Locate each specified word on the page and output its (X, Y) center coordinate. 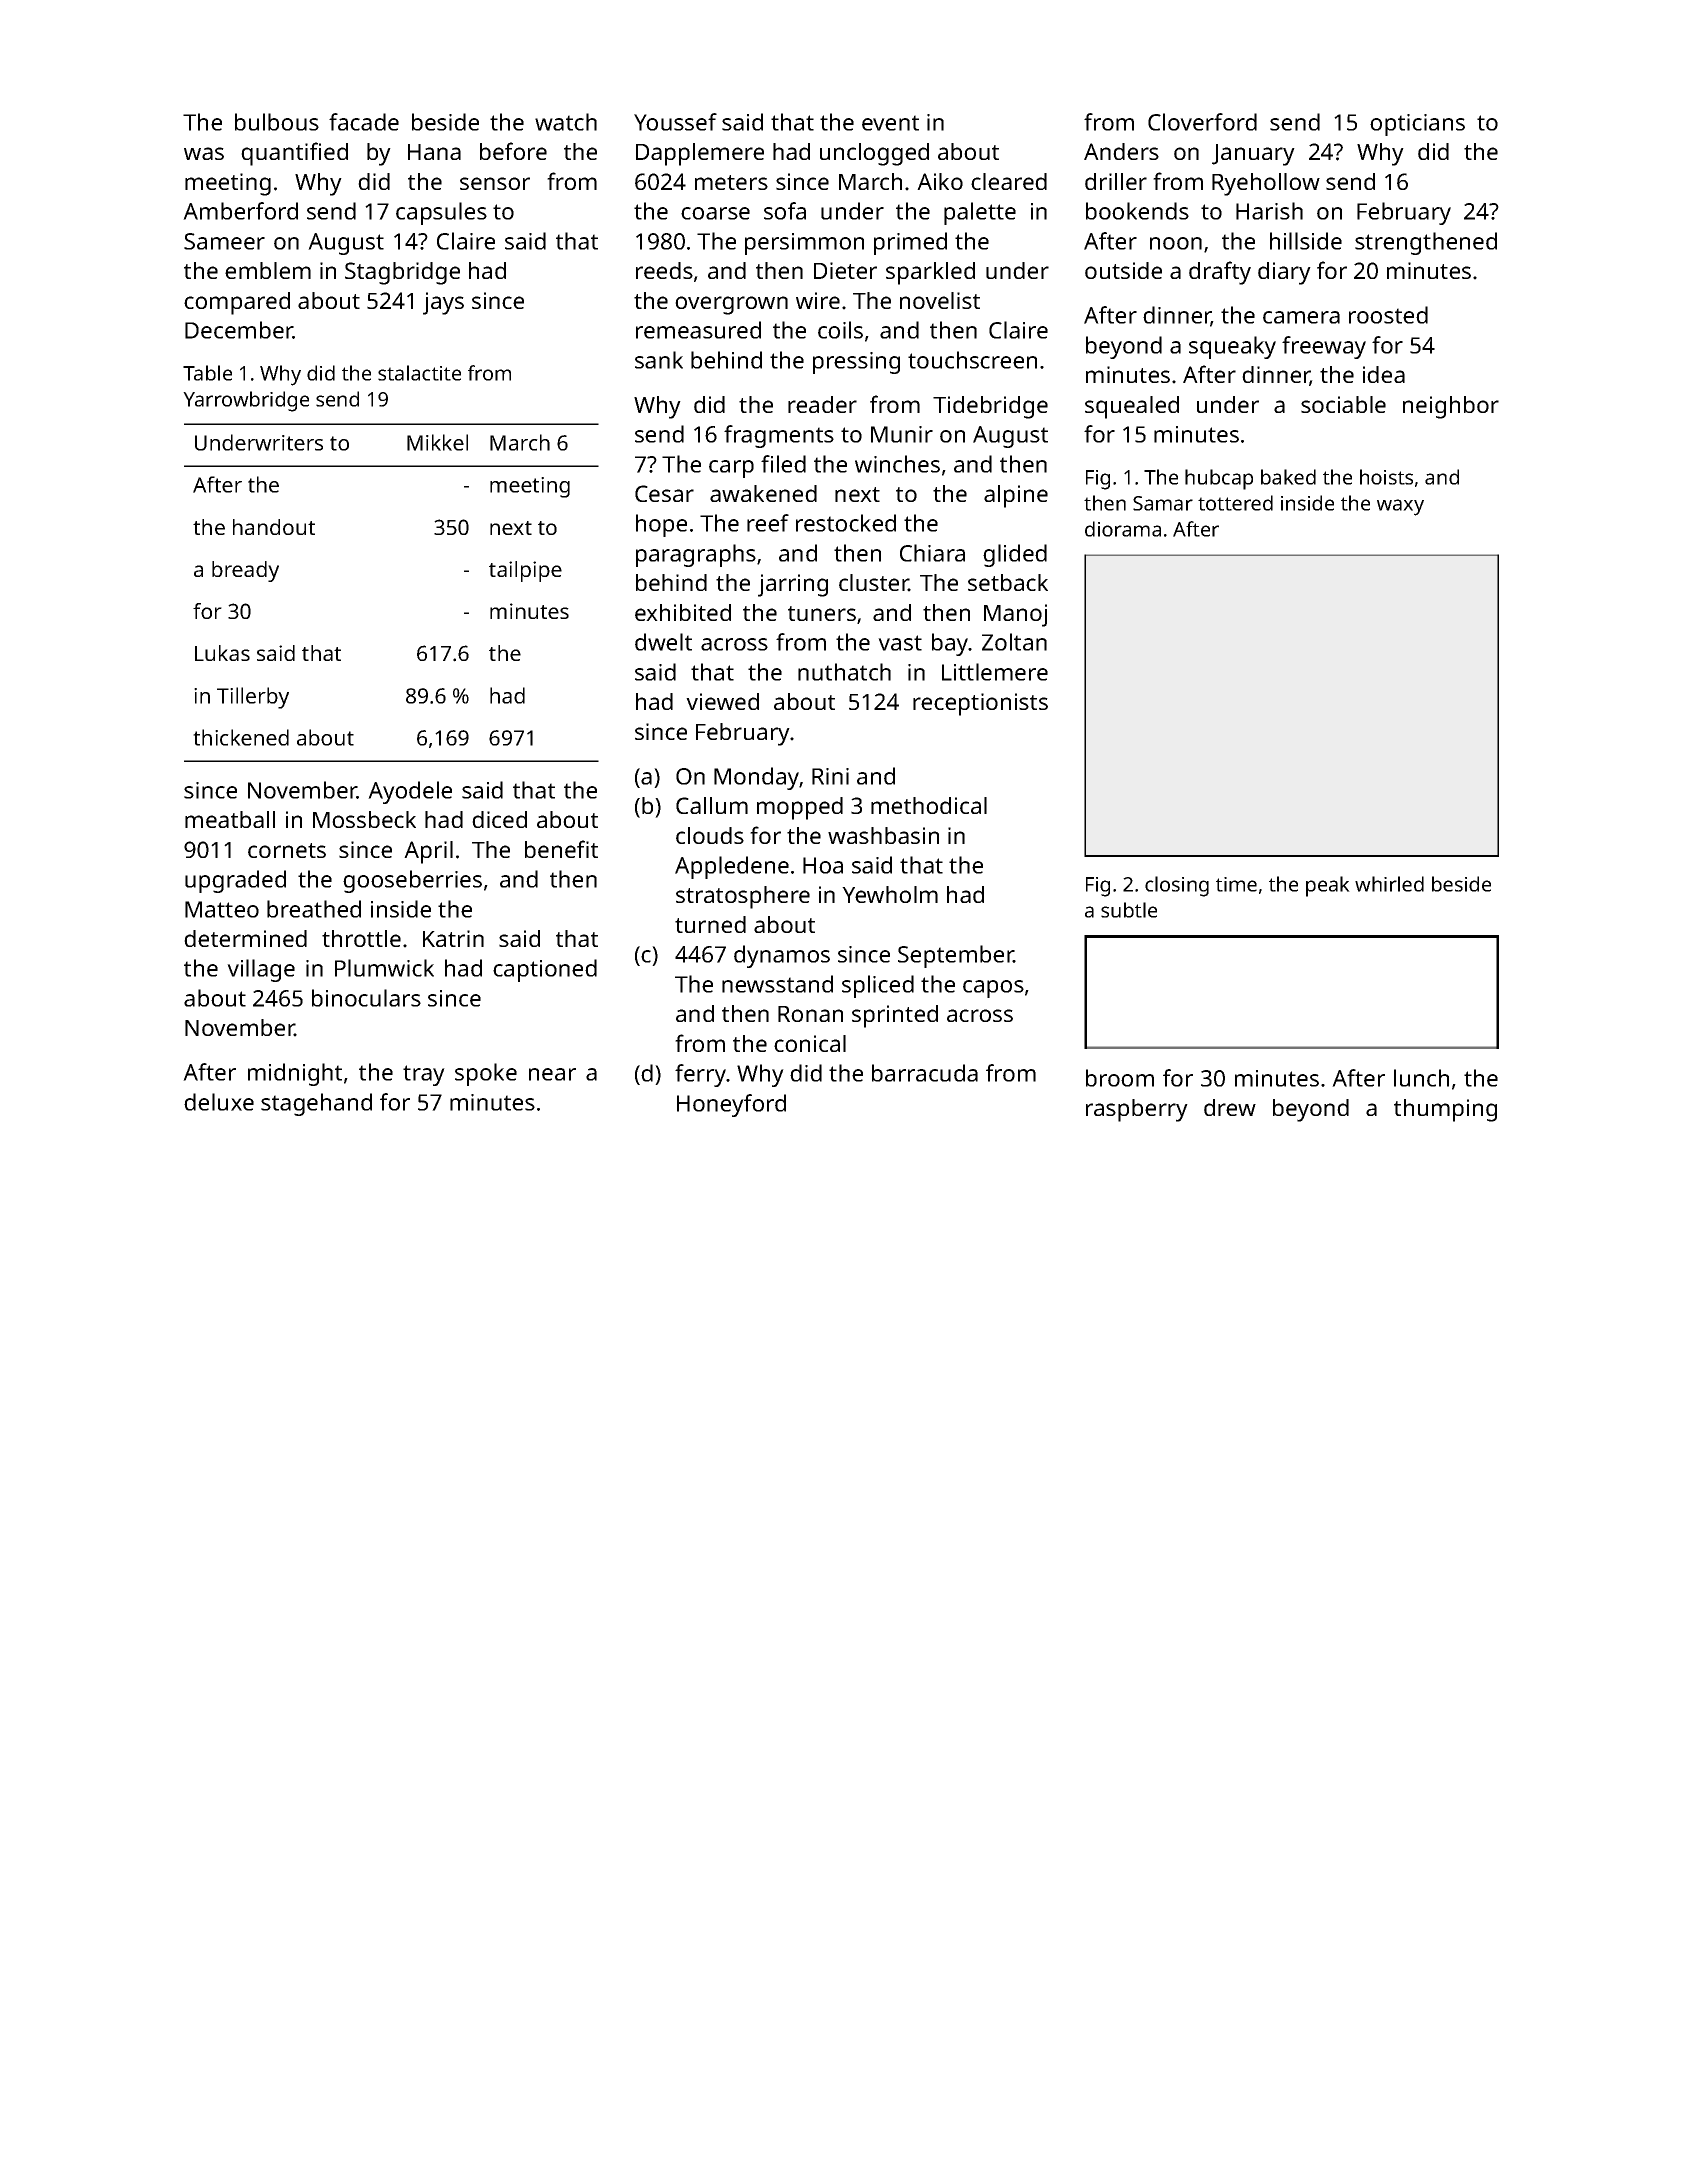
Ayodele (410, 792)
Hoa (823, 865)
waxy (1400, 507)
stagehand (316, 1104)
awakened (763, 493)
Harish (1269, 211)
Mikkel (437, 442)
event (890, 123)
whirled (1389, 884)
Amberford (240, 211)
